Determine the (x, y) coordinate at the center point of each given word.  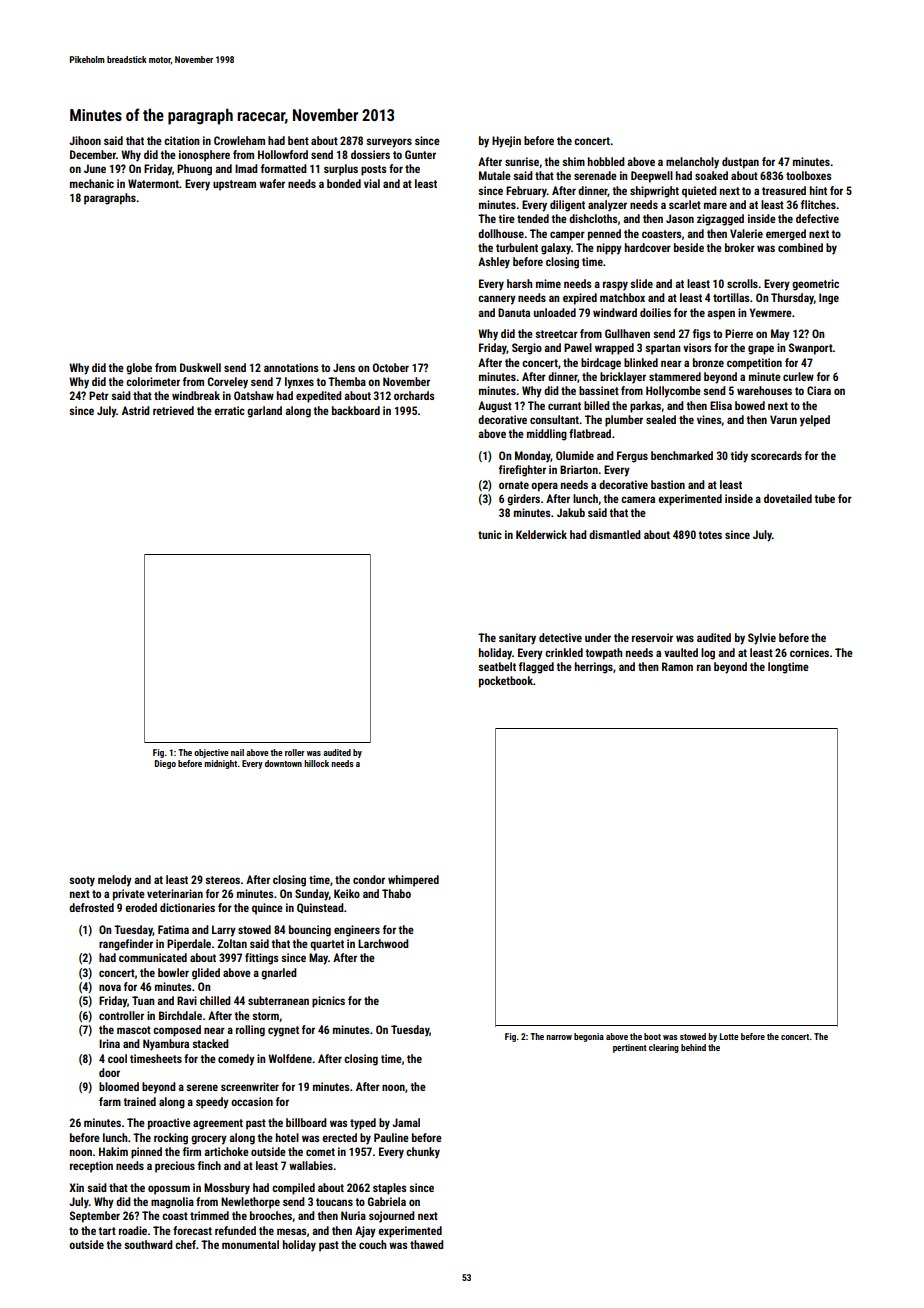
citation (181, 140)
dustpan (740, 163)
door (109, 1072)
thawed (427, 1244)
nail (237, 752)
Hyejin (506, 142)
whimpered (413, 881)
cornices (809, 652)
